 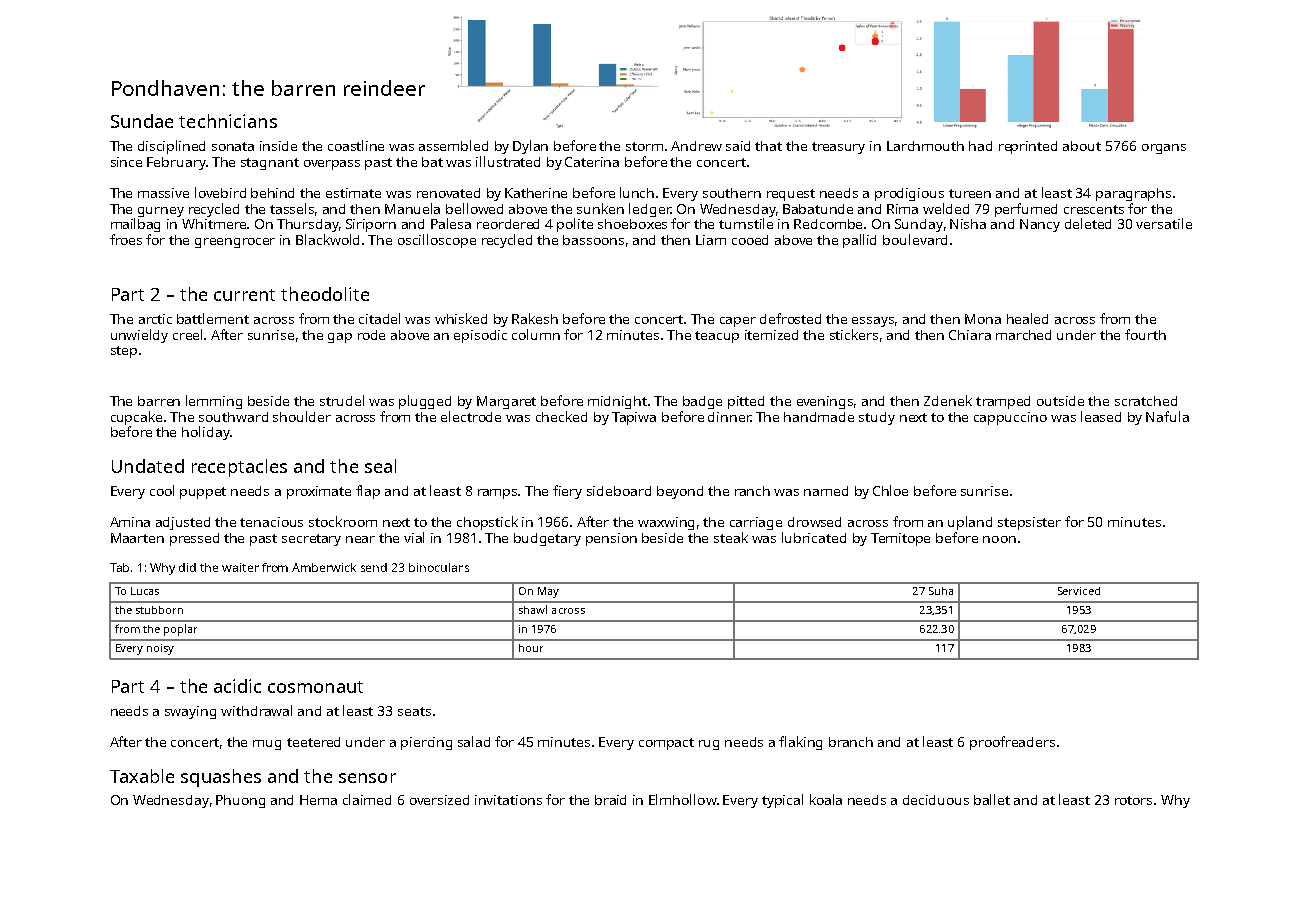 What do you see at coordinates (137, 538) in the page?
I see `Maarten` at bounding box center [137, 538].
